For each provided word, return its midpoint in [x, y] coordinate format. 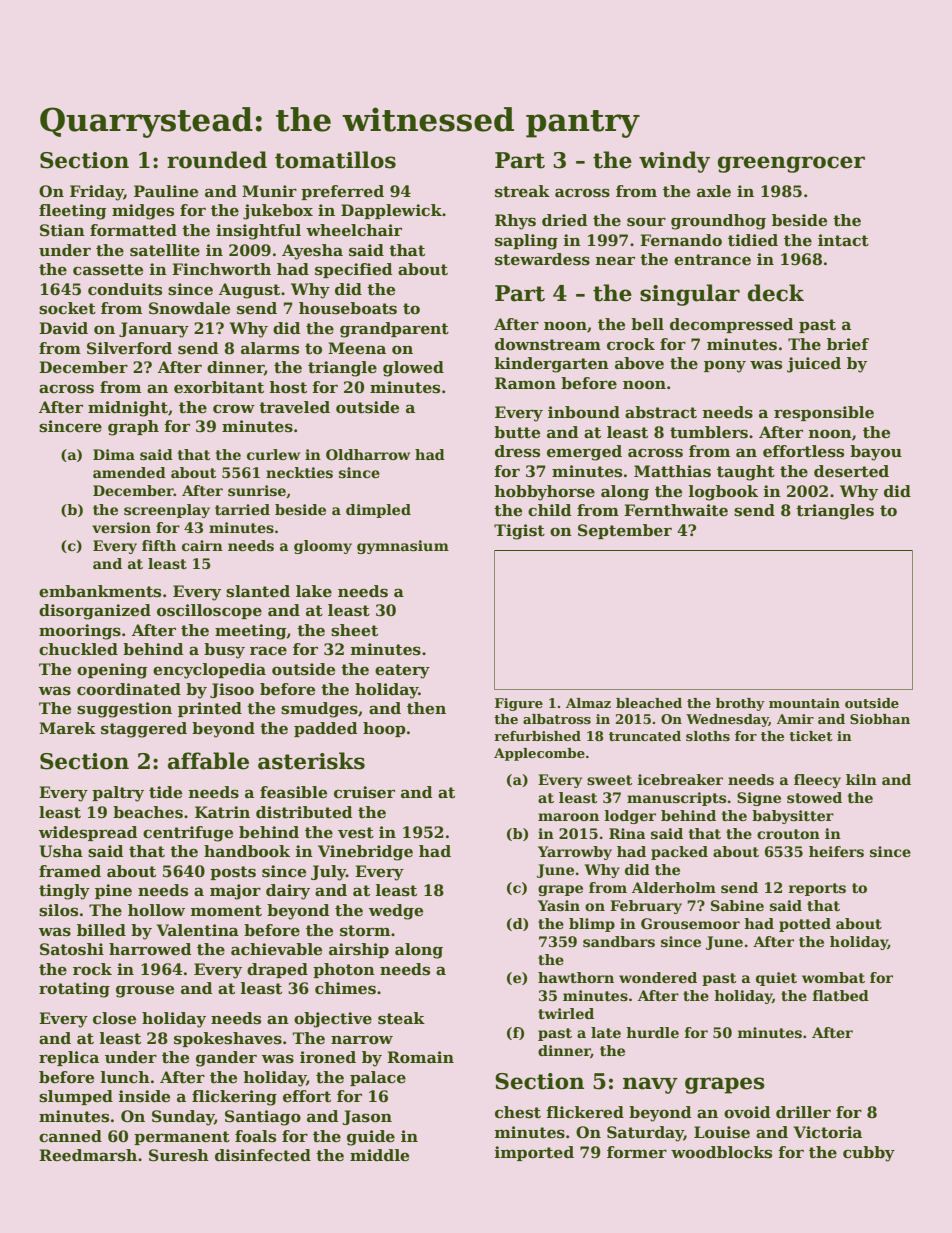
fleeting [73, 212]
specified [354, 270]
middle [379, 1155]
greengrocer [791, 164]
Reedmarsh [88, 1155]
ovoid [747, 1112]
